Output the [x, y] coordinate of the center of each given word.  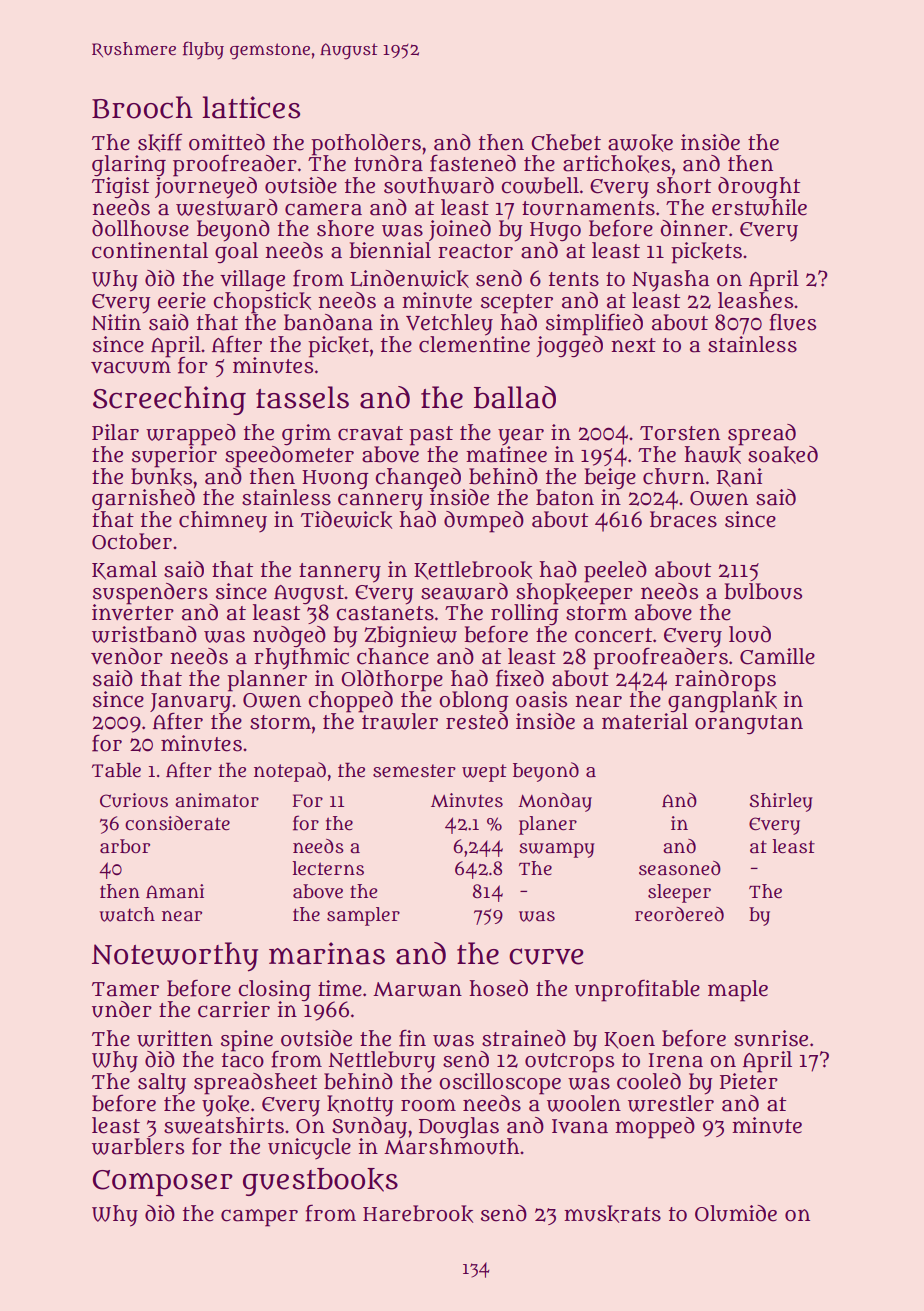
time [340, 988]
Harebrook [418, 1214]
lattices [251, 107]
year [521, 437]
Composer [163, 1183]
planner [267, 681]
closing [274, 990]
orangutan [749, 725]
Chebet [566, 142]
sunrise [771, 1038]
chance [393, 656]
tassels [302, 397]
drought [759, 187]
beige [610, 478]
